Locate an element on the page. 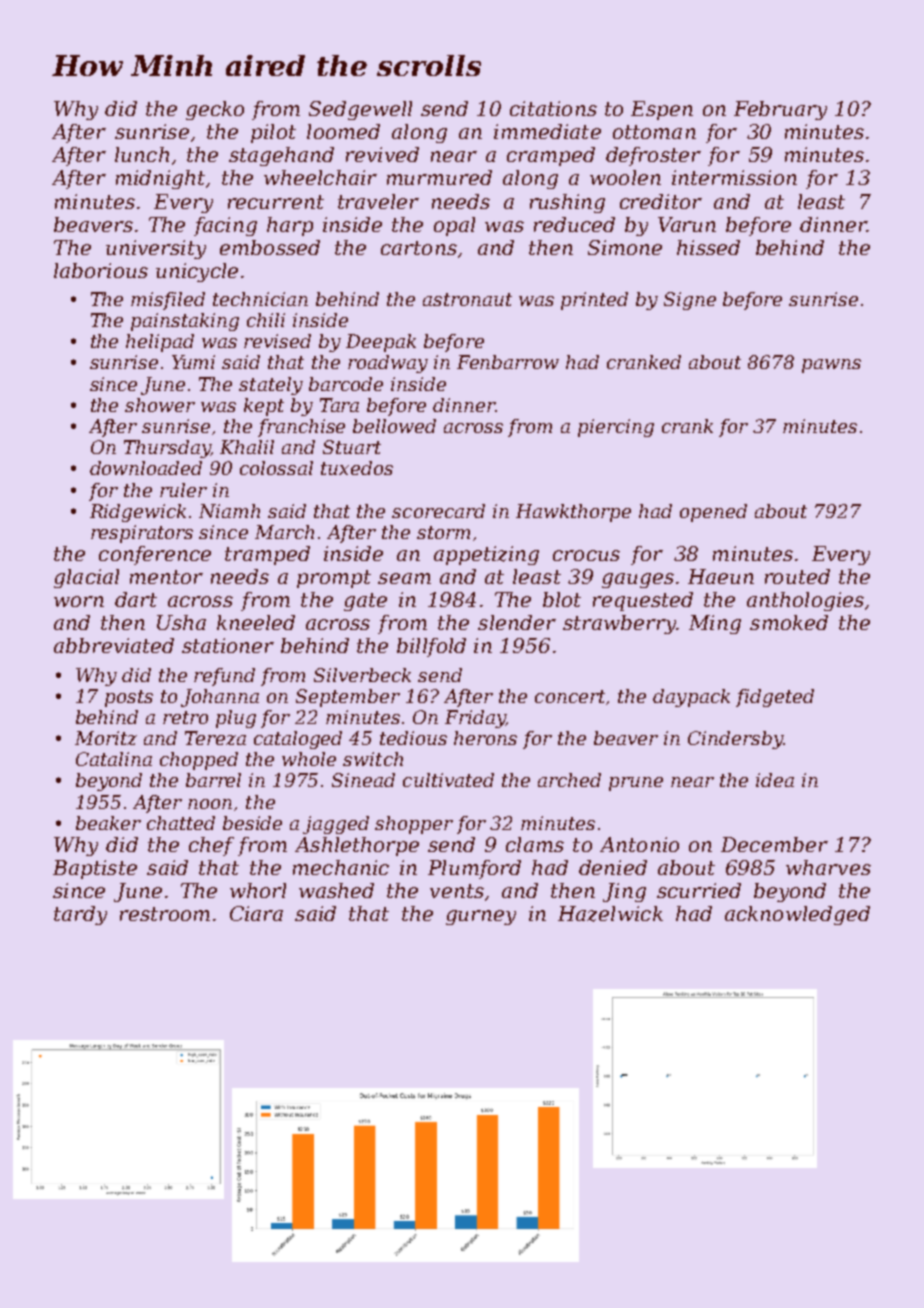  downloaded is located at coordinates (146, 468).
